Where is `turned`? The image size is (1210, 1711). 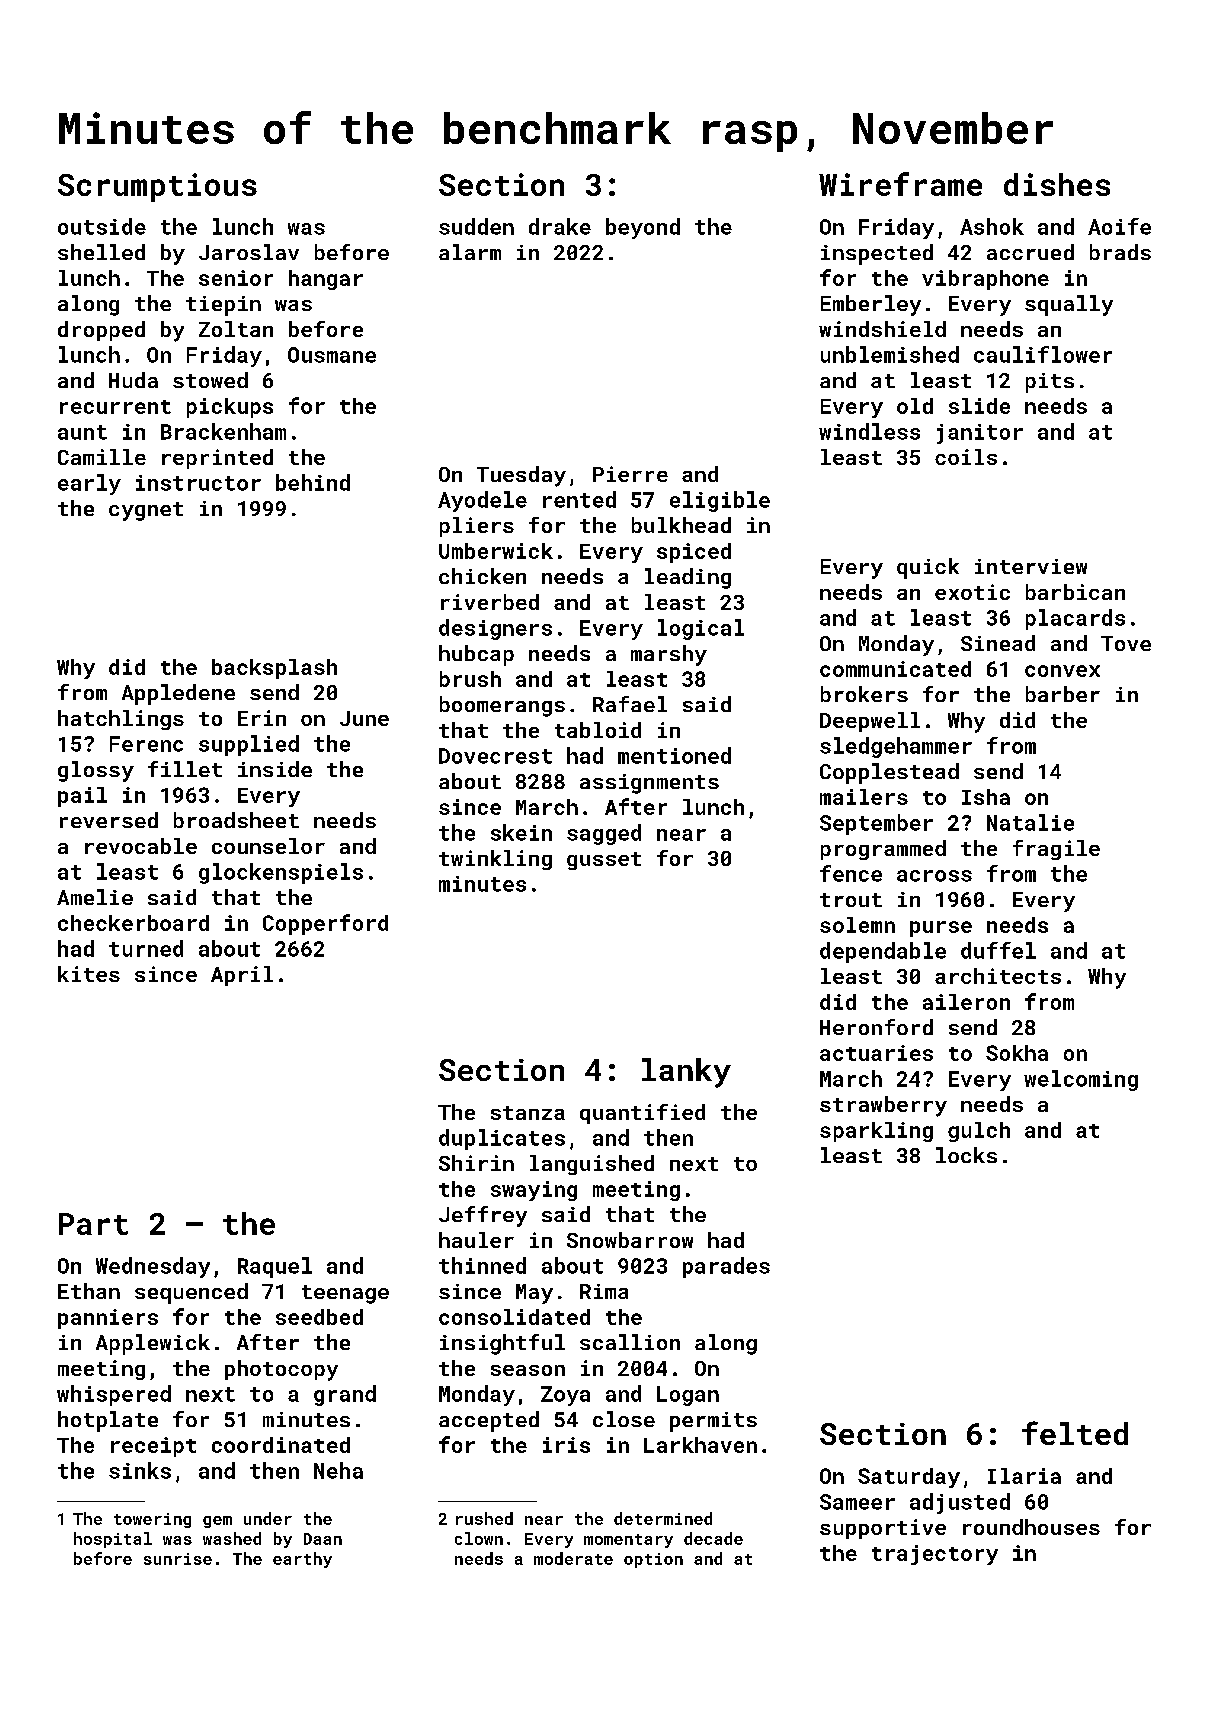 turned is located at coordinates (146, 948).
